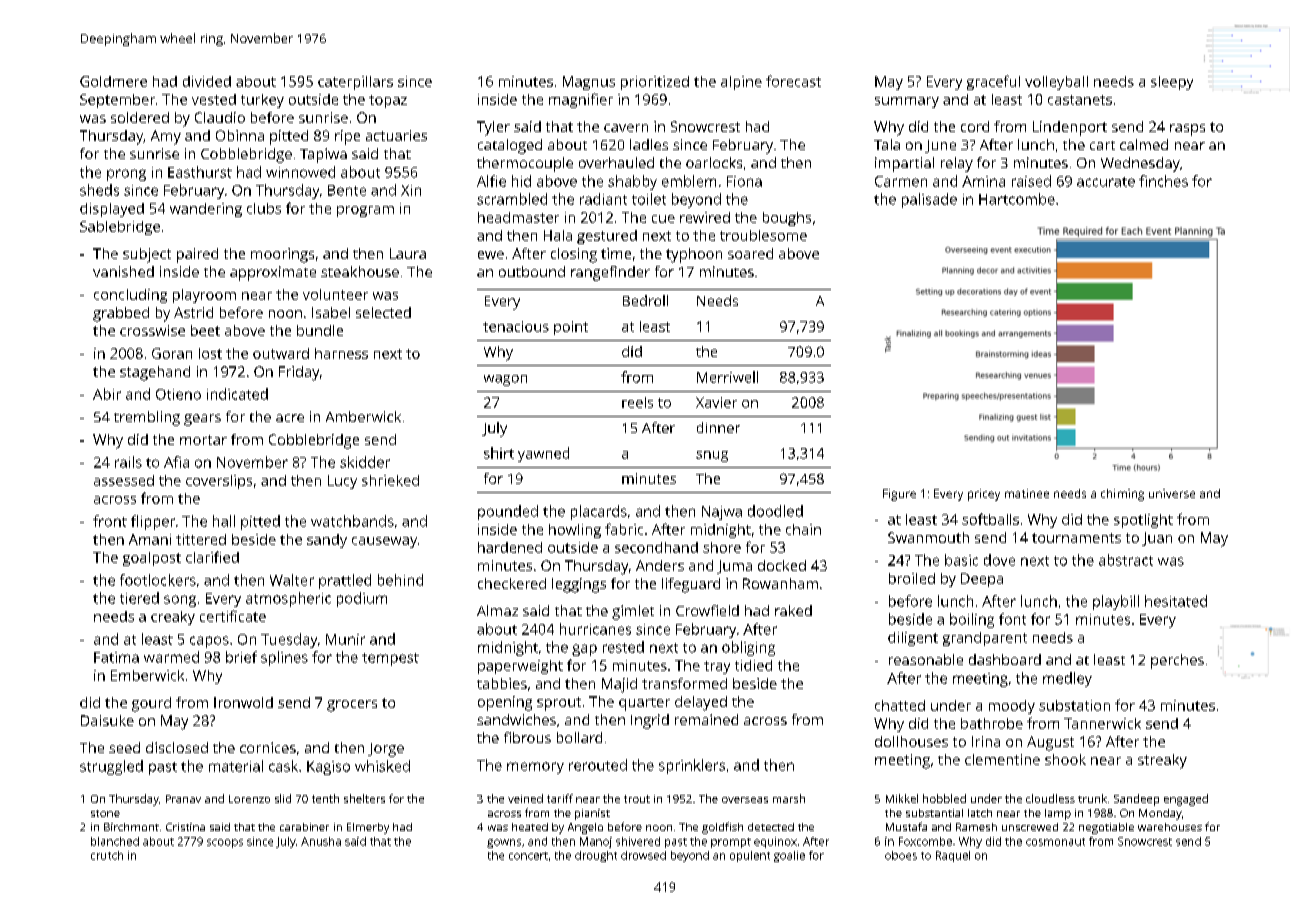  I want to click on Bedroll, so click(645, 300).
